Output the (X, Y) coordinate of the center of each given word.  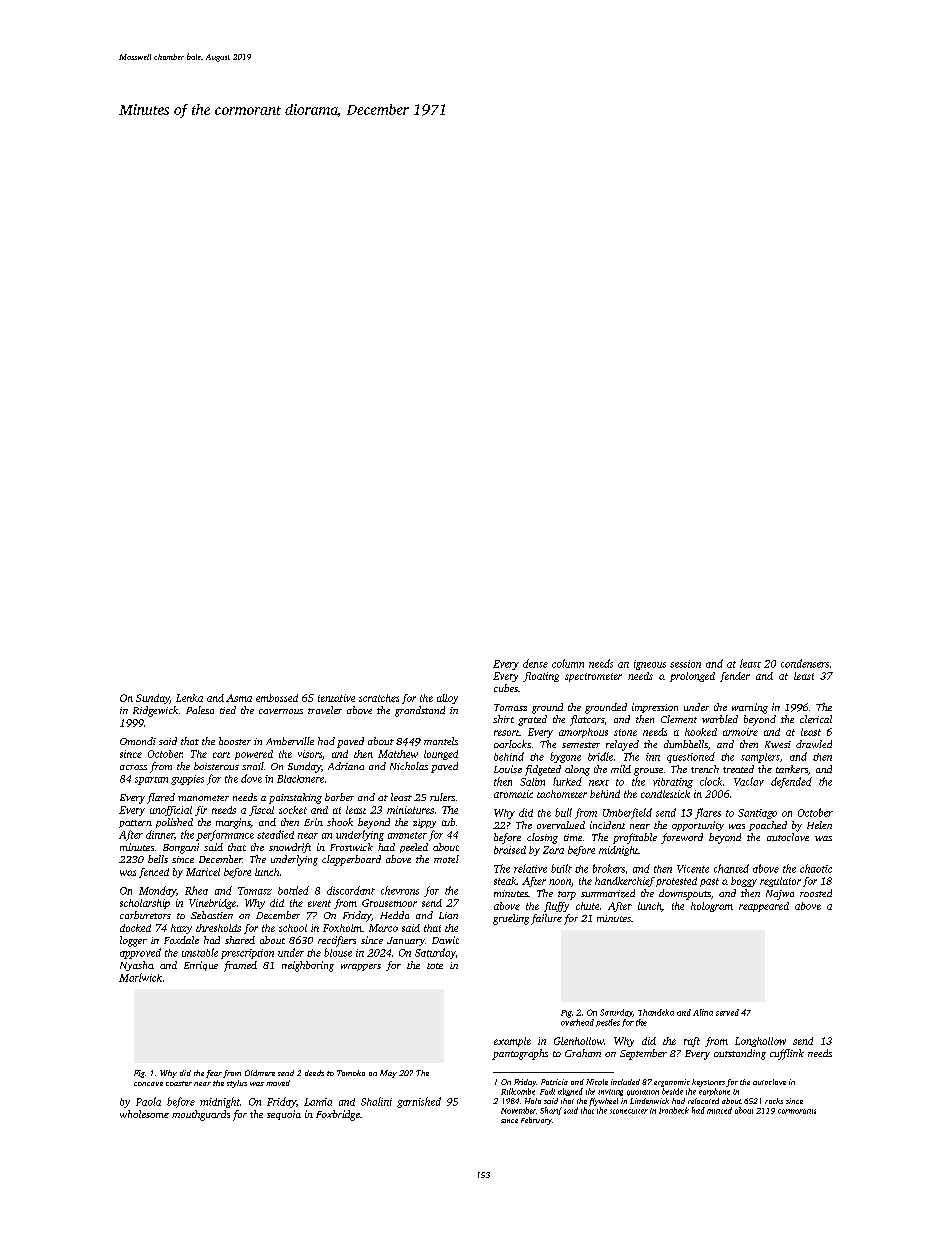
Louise (508, 769)
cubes (506, 688)
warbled (720, 719)
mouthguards (201, 1115)
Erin (313, 822)
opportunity (698, 826)
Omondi (138, 741)
